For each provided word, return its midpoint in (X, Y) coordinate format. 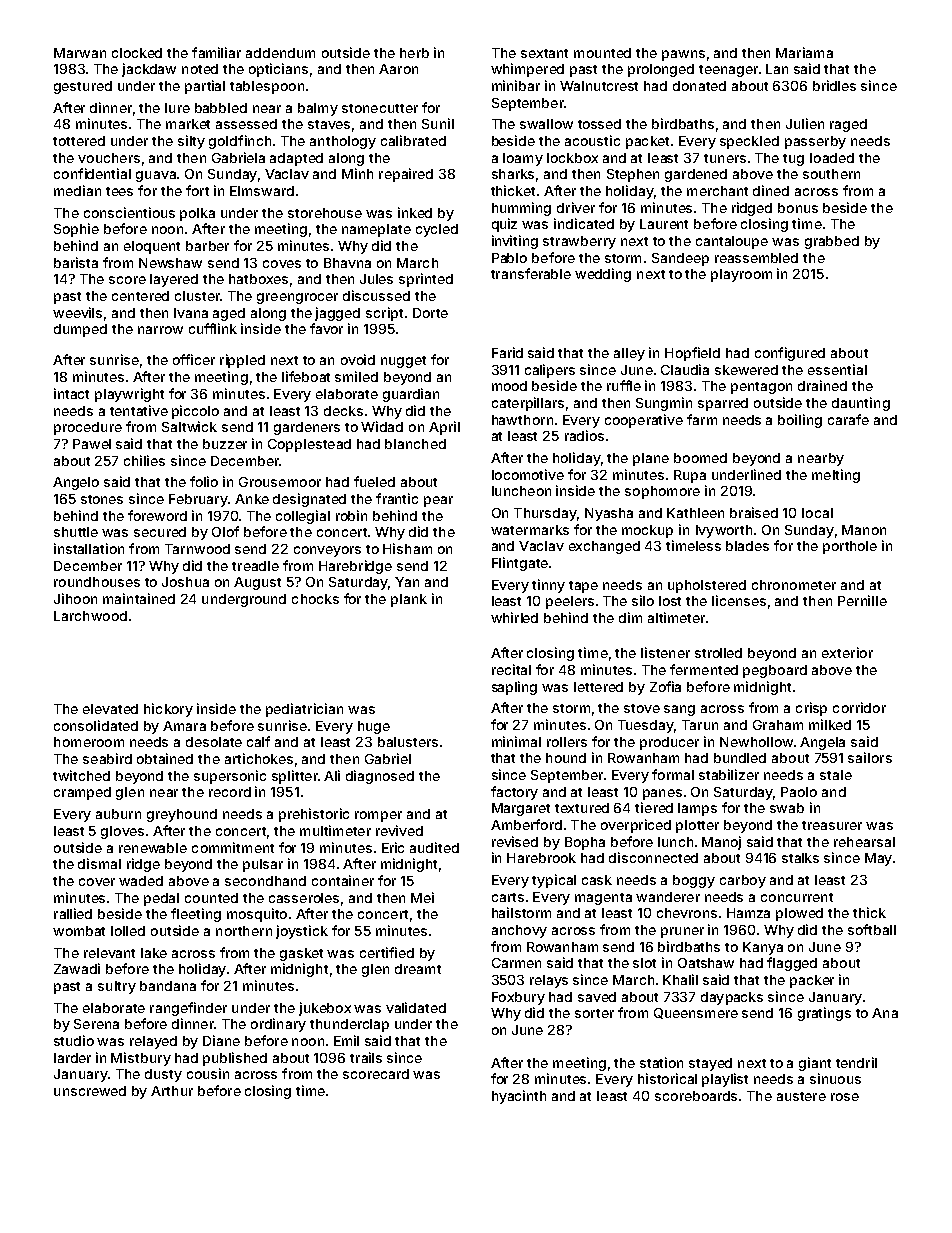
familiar (216, 52)
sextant (544, 53)
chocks (315, 599)
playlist (725, 1080)
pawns (683, 55)
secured (160, 532)
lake (154, 953)
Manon (864, 530)
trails (366, 1057)
